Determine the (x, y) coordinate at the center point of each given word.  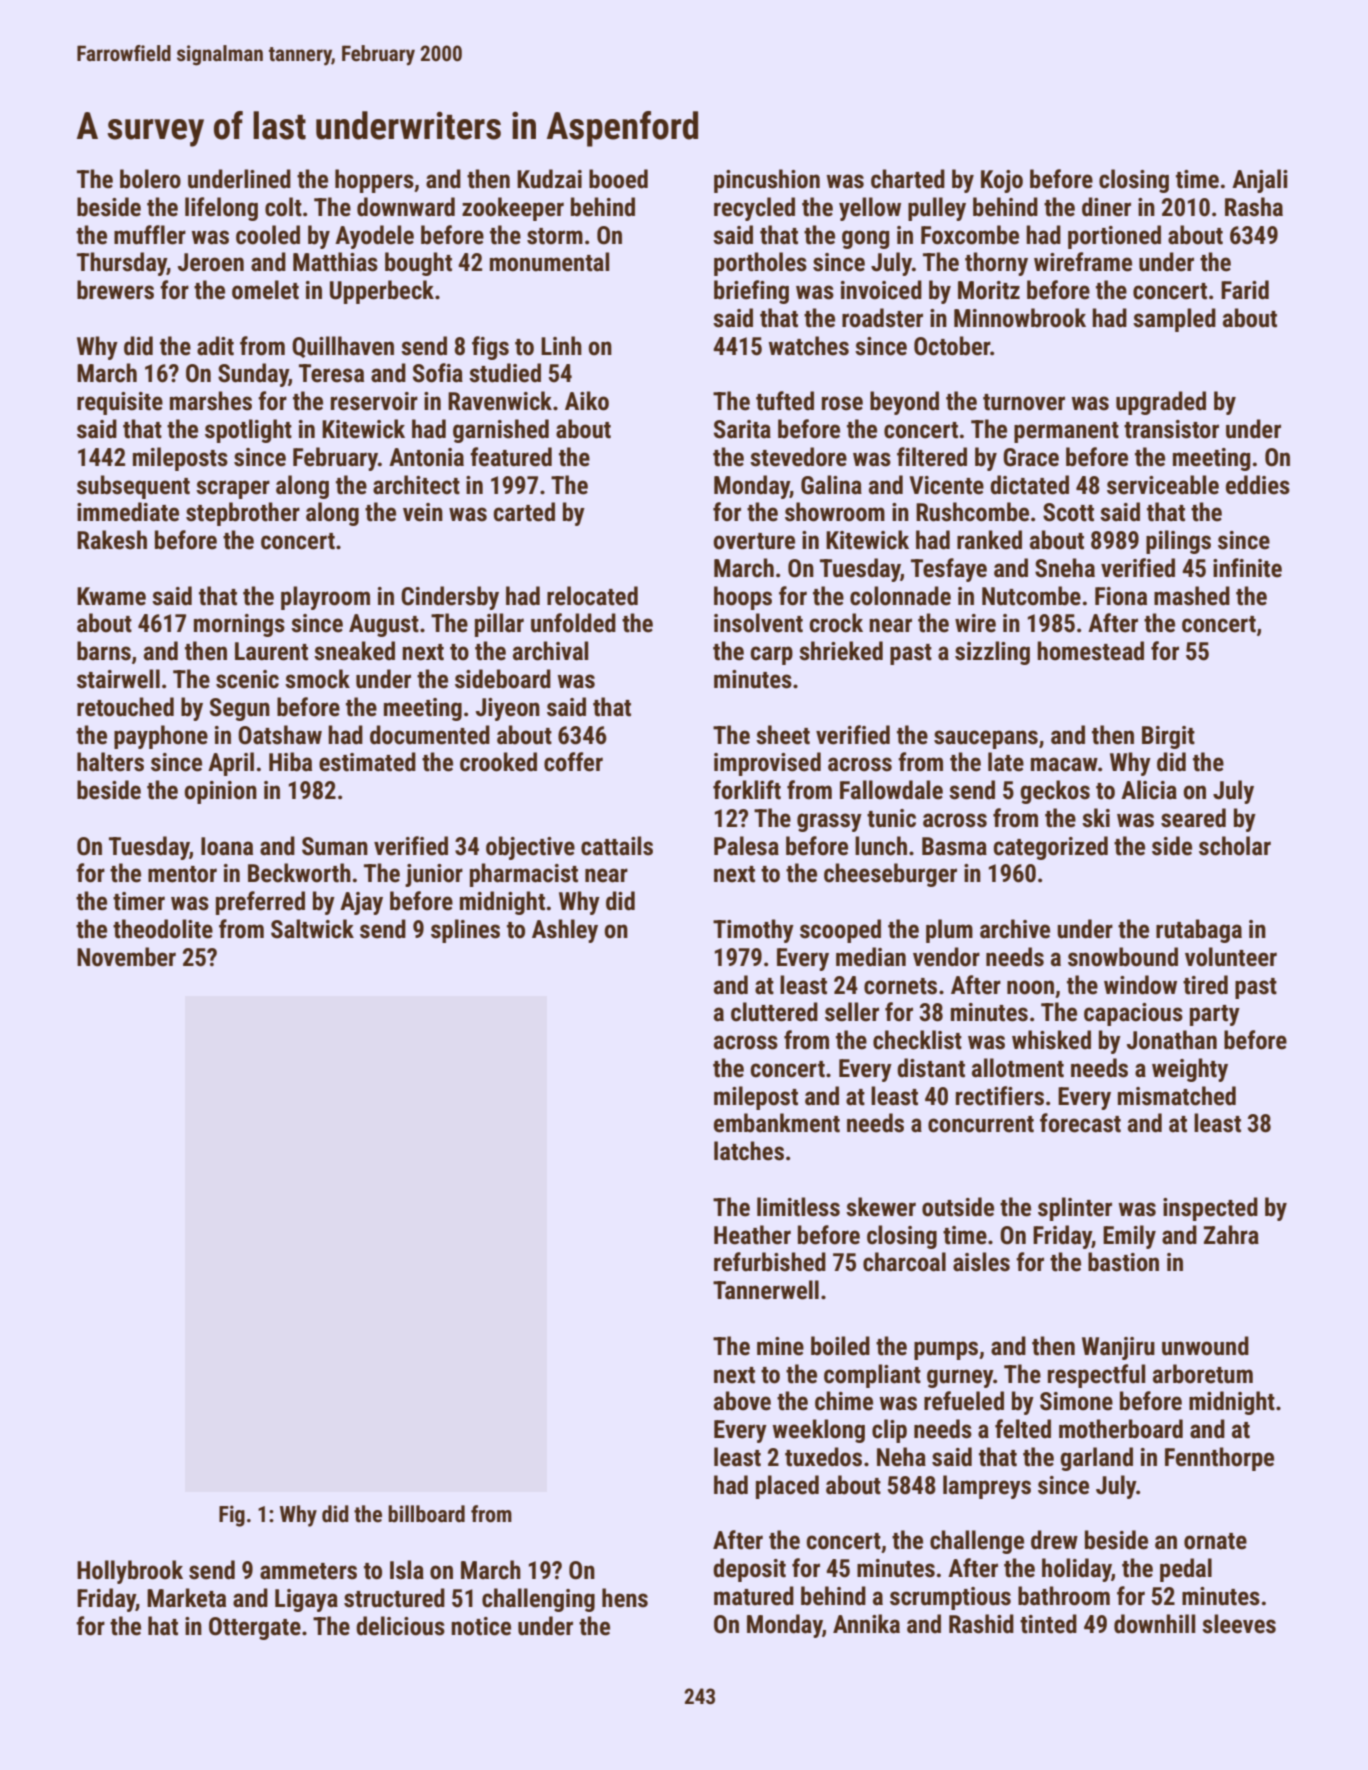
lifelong (221, 209)
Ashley (565, 931)
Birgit (1168, 737)
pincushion (767, 181)
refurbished (770, 1262)
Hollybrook (130, 1572)
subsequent (133, 487)
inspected (1210, 1209)
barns (104, 651)
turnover (1024, 402)
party (1215, 1015)
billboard (426, 1514)
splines (465, 931)
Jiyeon (508, 709)
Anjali (1260, 181)
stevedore (798, 457)
